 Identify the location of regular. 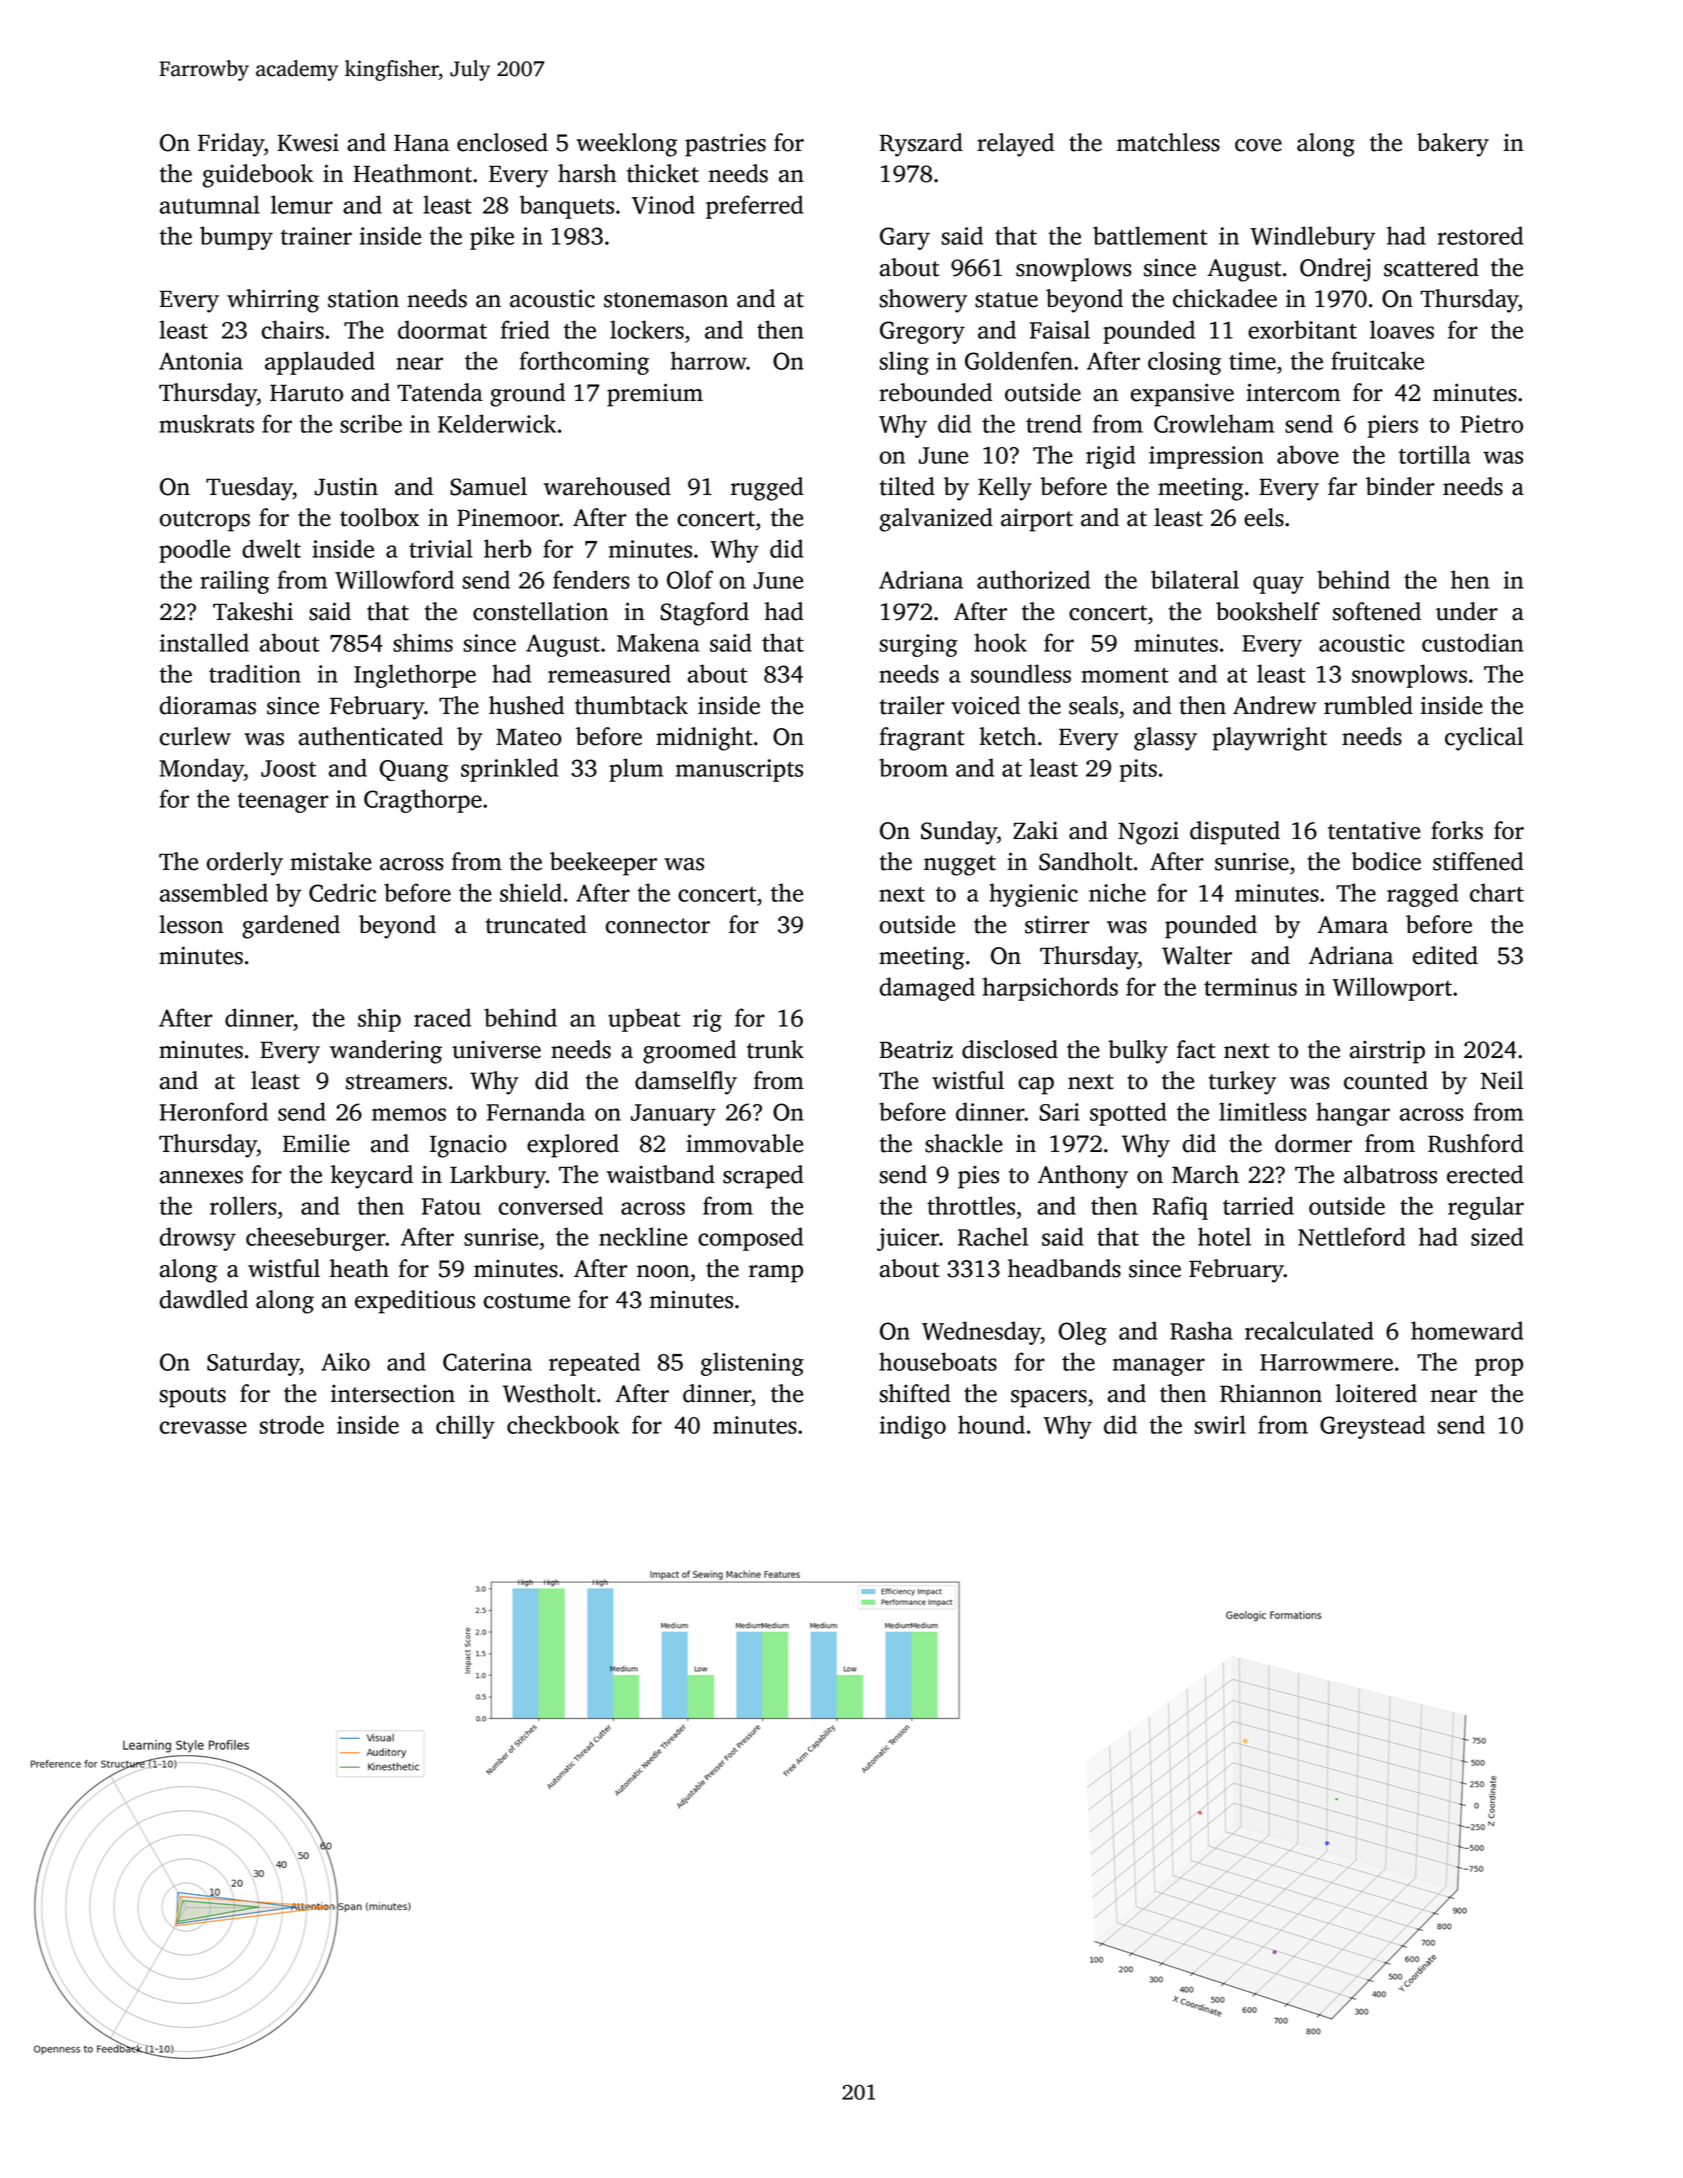
(1486, 1208).
